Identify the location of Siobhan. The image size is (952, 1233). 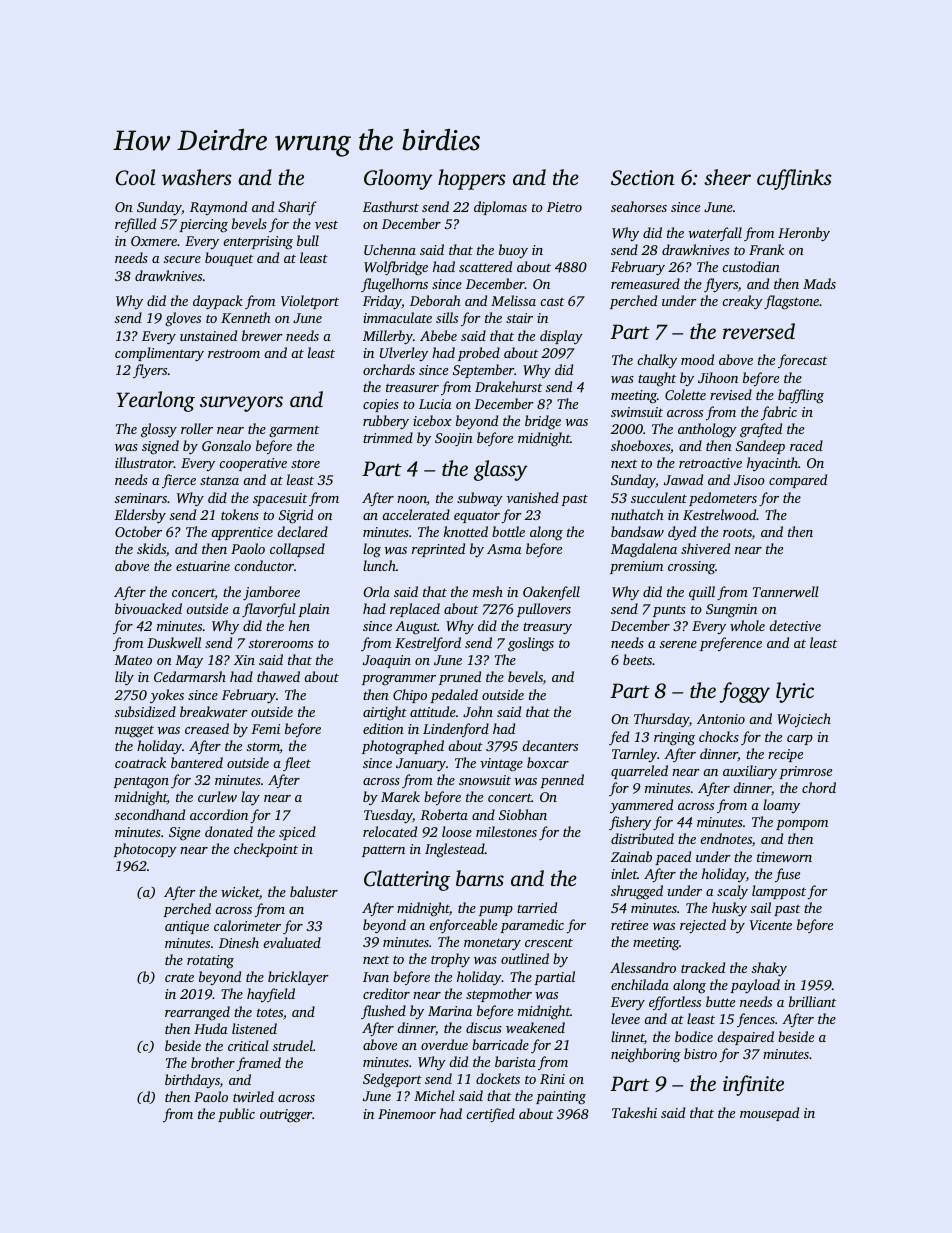
(523, 814).
